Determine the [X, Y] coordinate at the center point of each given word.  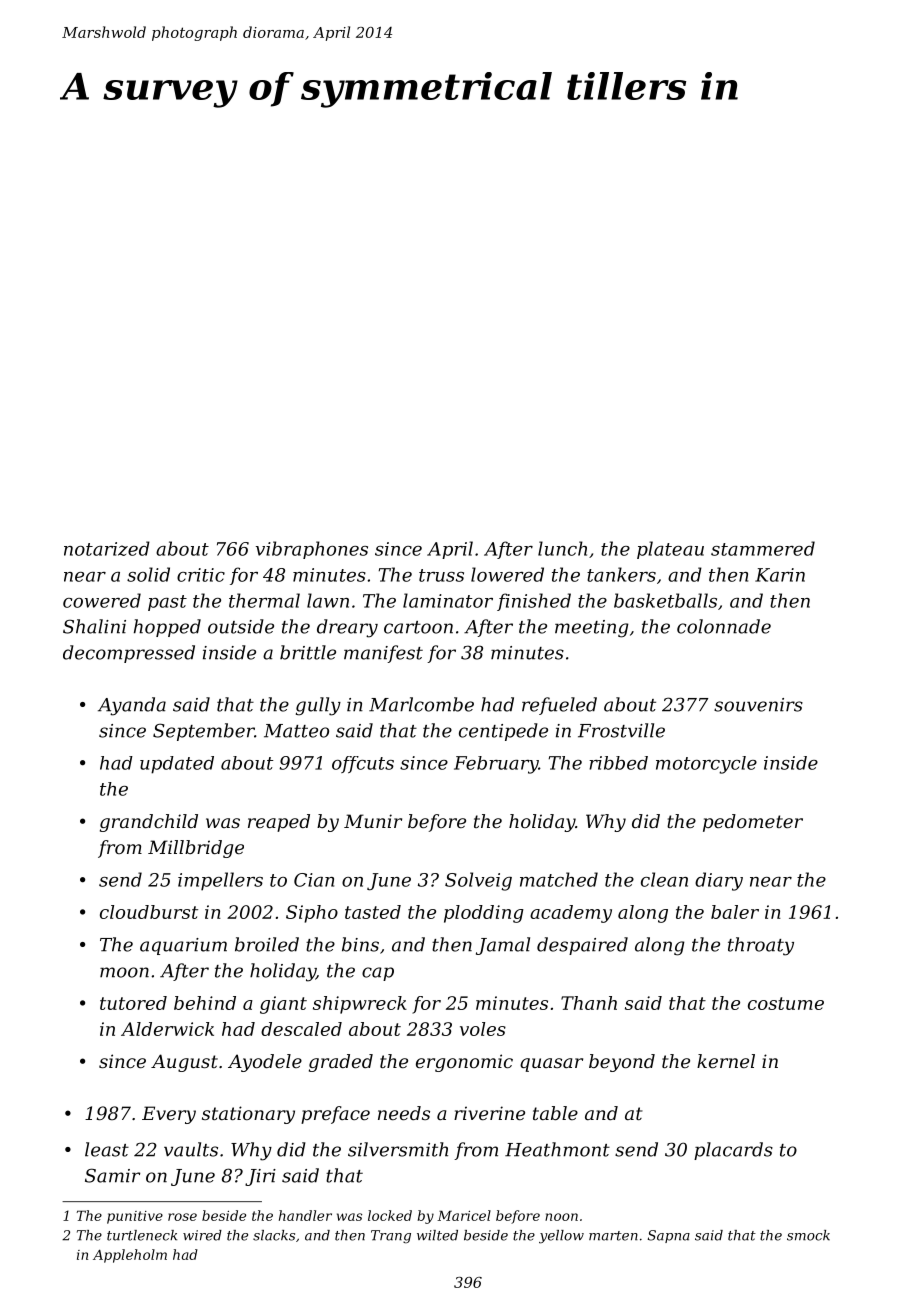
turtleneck [142, 1235]
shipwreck [360, 1005]
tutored [133, 1003]
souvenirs [758, 705]
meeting [592, 629]
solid [148, 574]
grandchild [149, 823]
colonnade [724, 626]
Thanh [589, 1003]
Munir [373, 821]
